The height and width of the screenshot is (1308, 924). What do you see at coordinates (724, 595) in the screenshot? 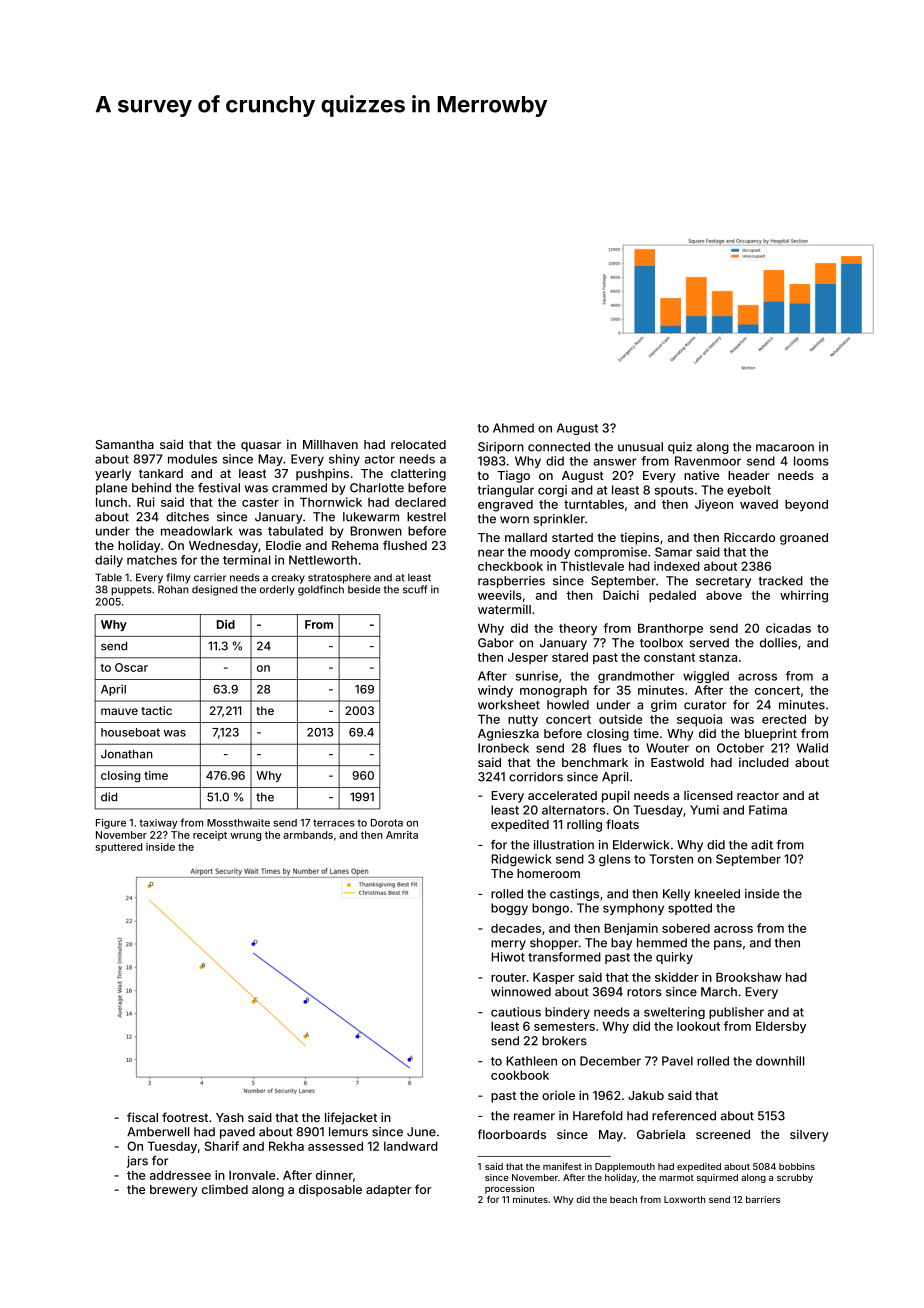
I see `above` at bounding box center [724, 595].
